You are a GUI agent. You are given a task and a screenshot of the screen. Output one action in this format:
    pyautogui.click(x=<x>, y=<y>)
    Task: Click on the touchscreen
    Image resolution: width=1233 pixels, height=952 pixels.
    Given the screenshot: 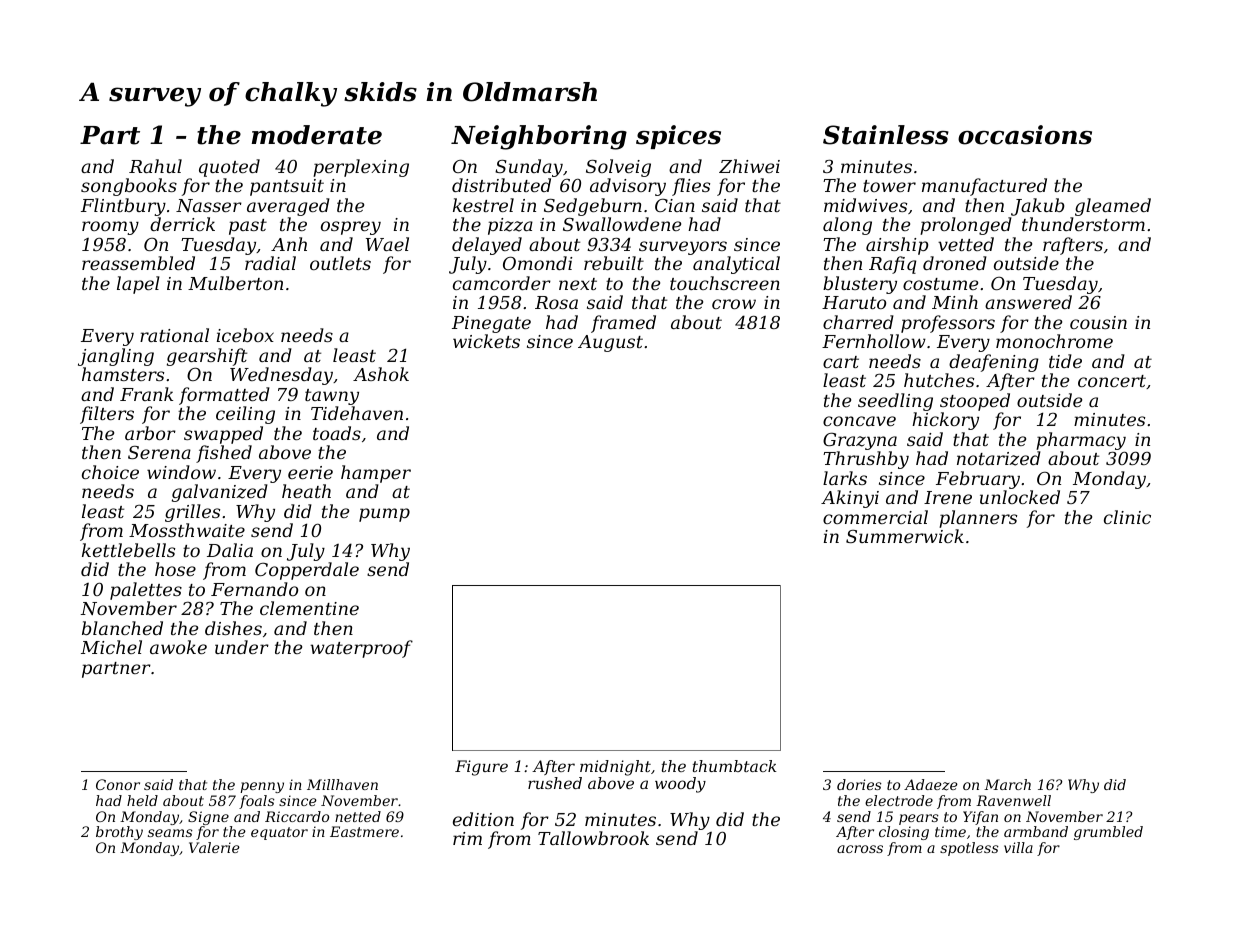 What is the action you would take?
    pyautogui.click(x=725, y=283)
